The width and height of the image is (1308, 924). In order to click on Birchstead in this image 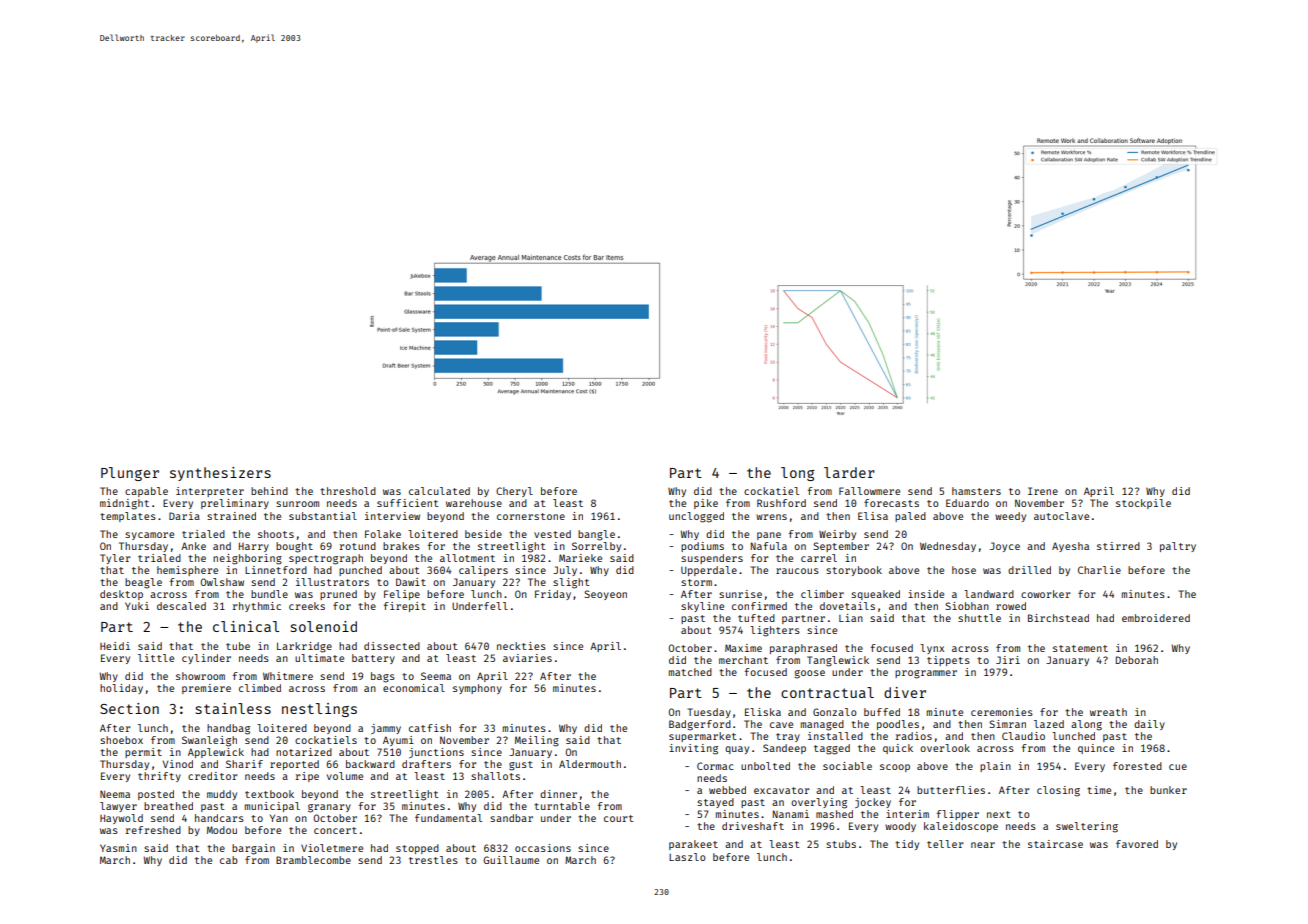, I will do `click(1058, 618)`.
